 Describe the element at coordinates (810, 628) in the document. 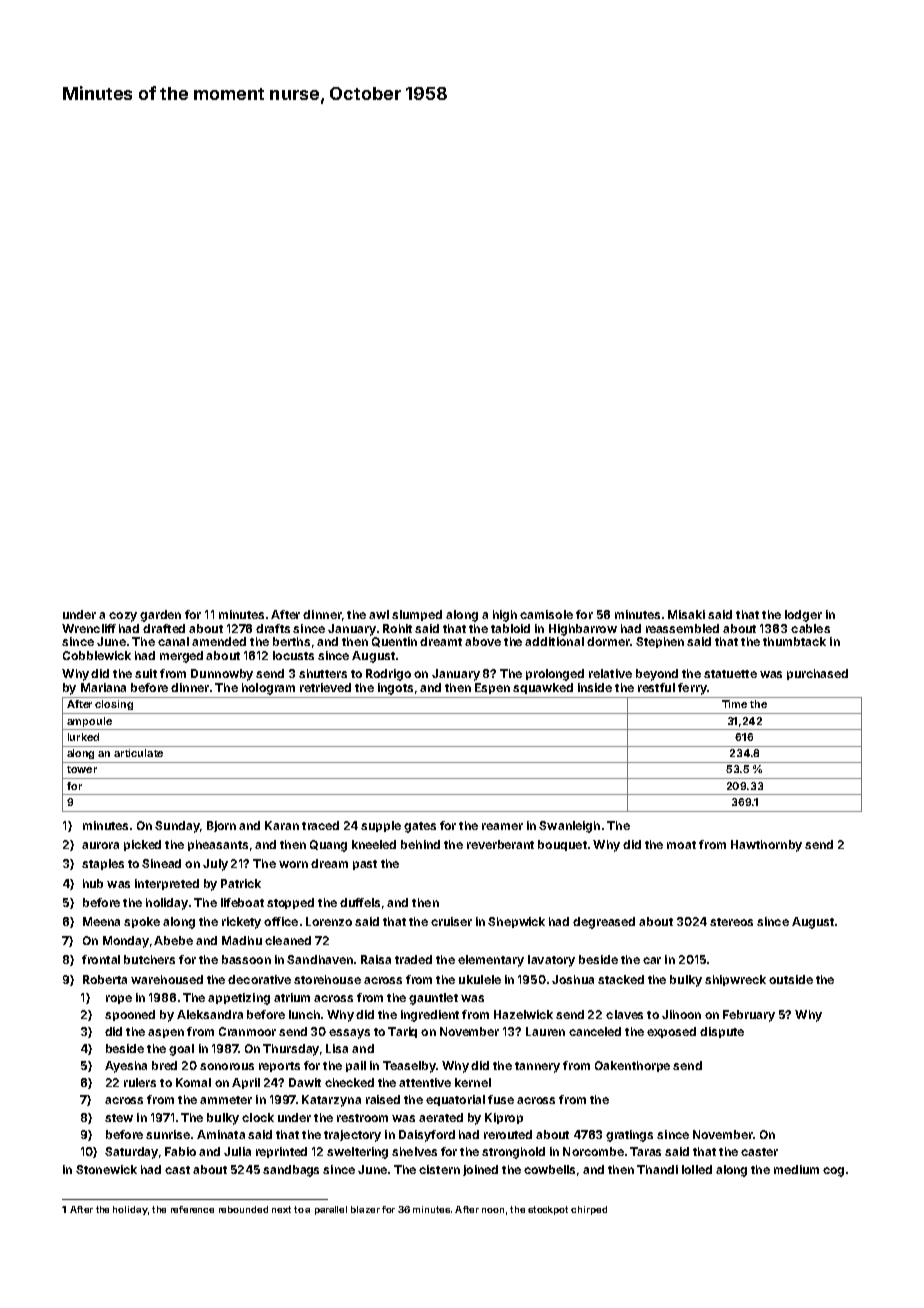

I see `cables` at that location.
